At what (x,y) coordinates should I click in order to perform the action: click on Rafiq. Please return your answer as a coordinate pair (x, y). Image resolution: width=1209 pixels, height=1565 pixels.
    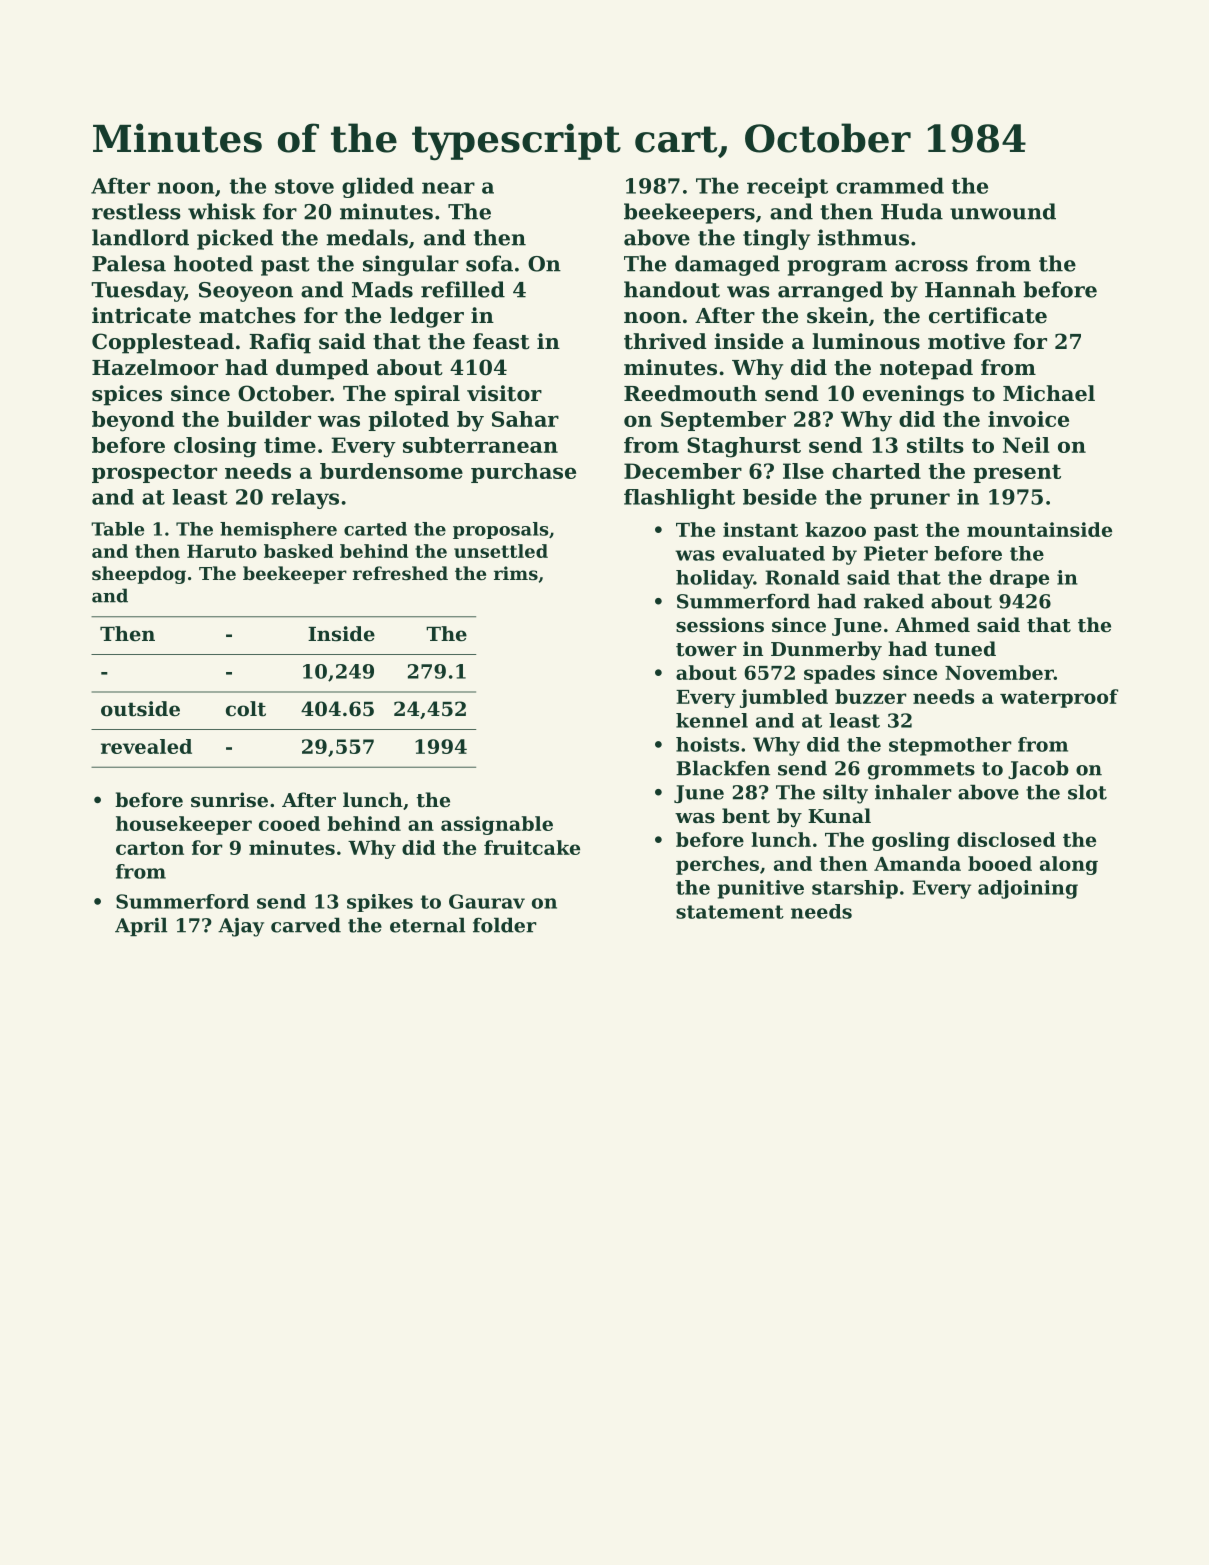
    Looking at the image, I should click on (280, 343).
